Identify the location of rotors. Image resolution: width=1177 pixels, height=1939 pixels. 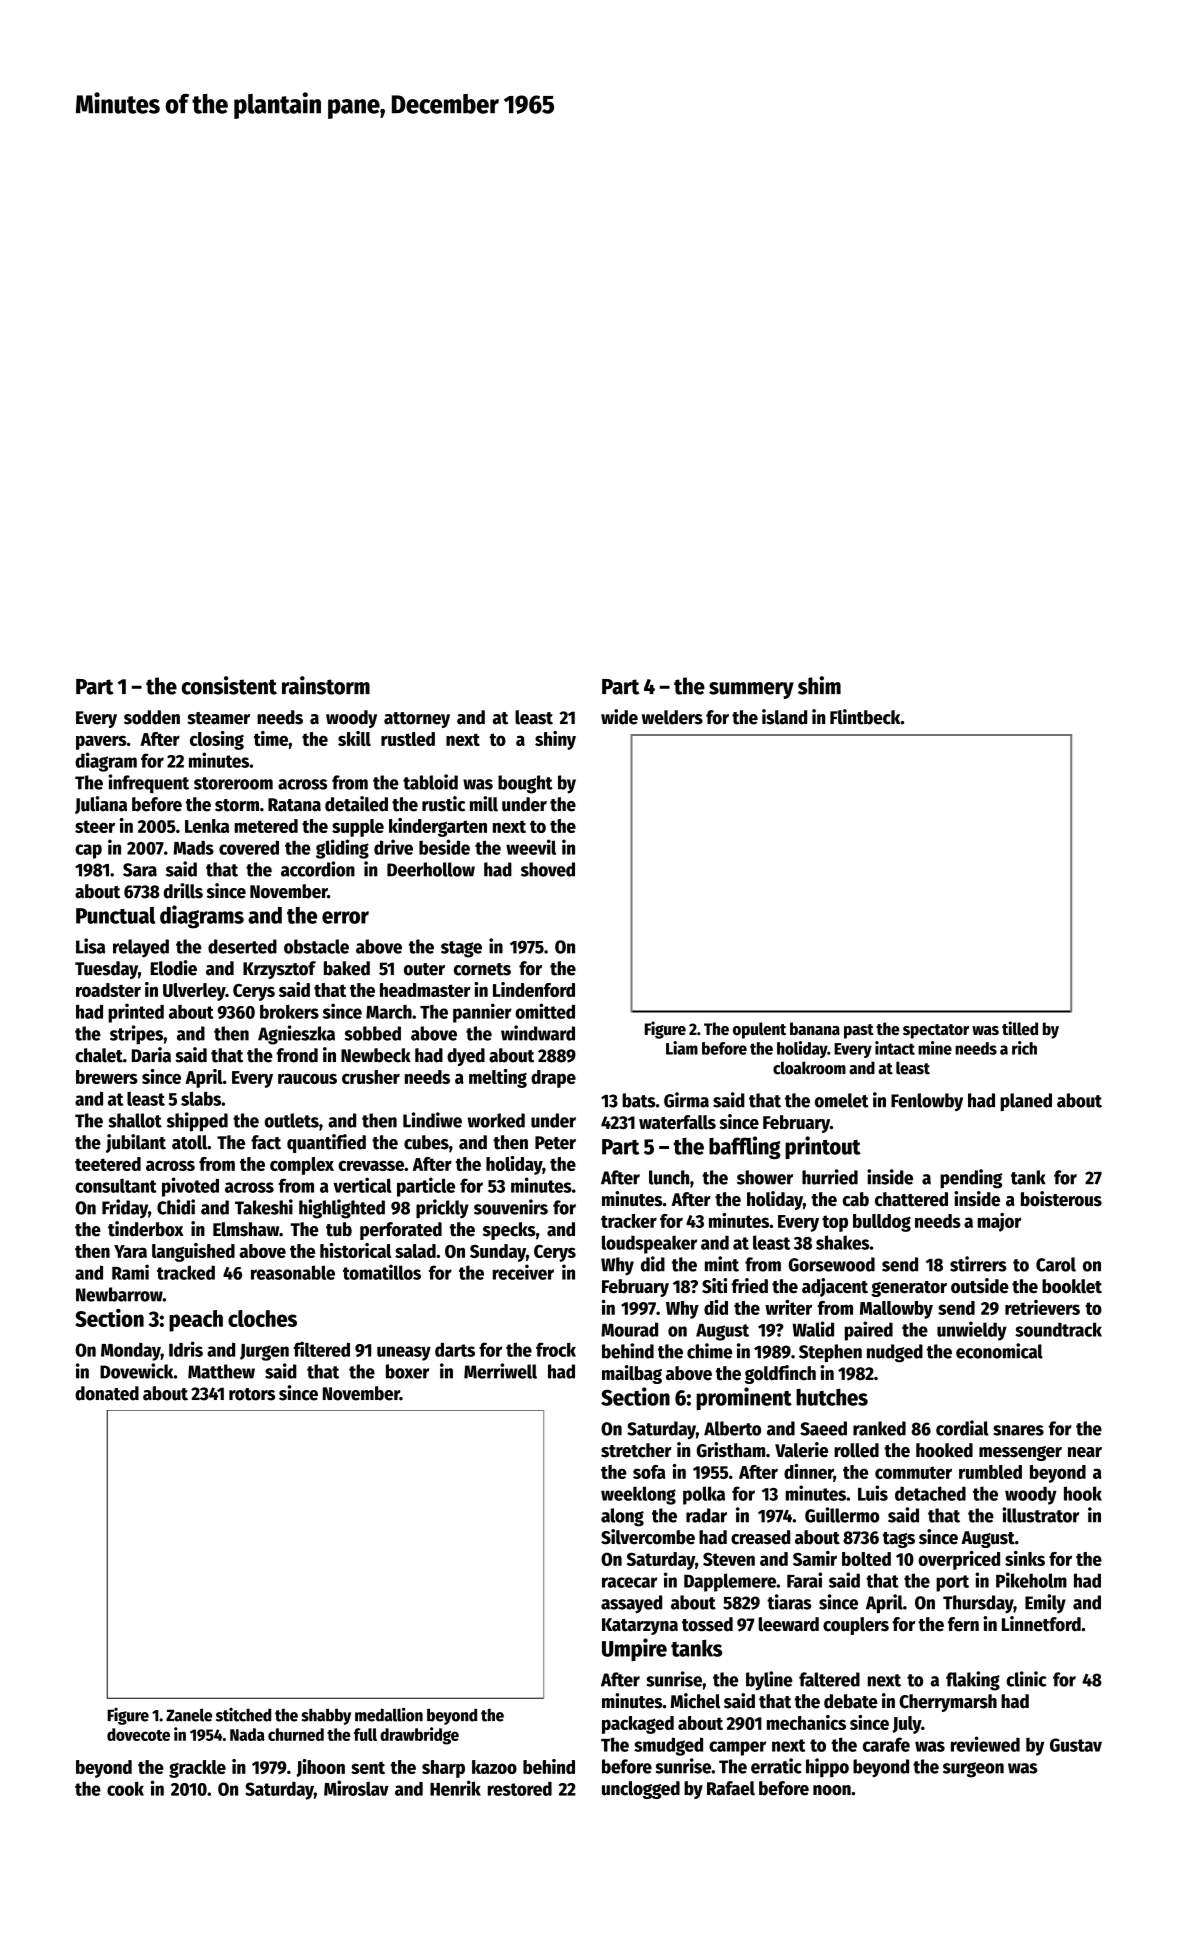
(252, 1394).
